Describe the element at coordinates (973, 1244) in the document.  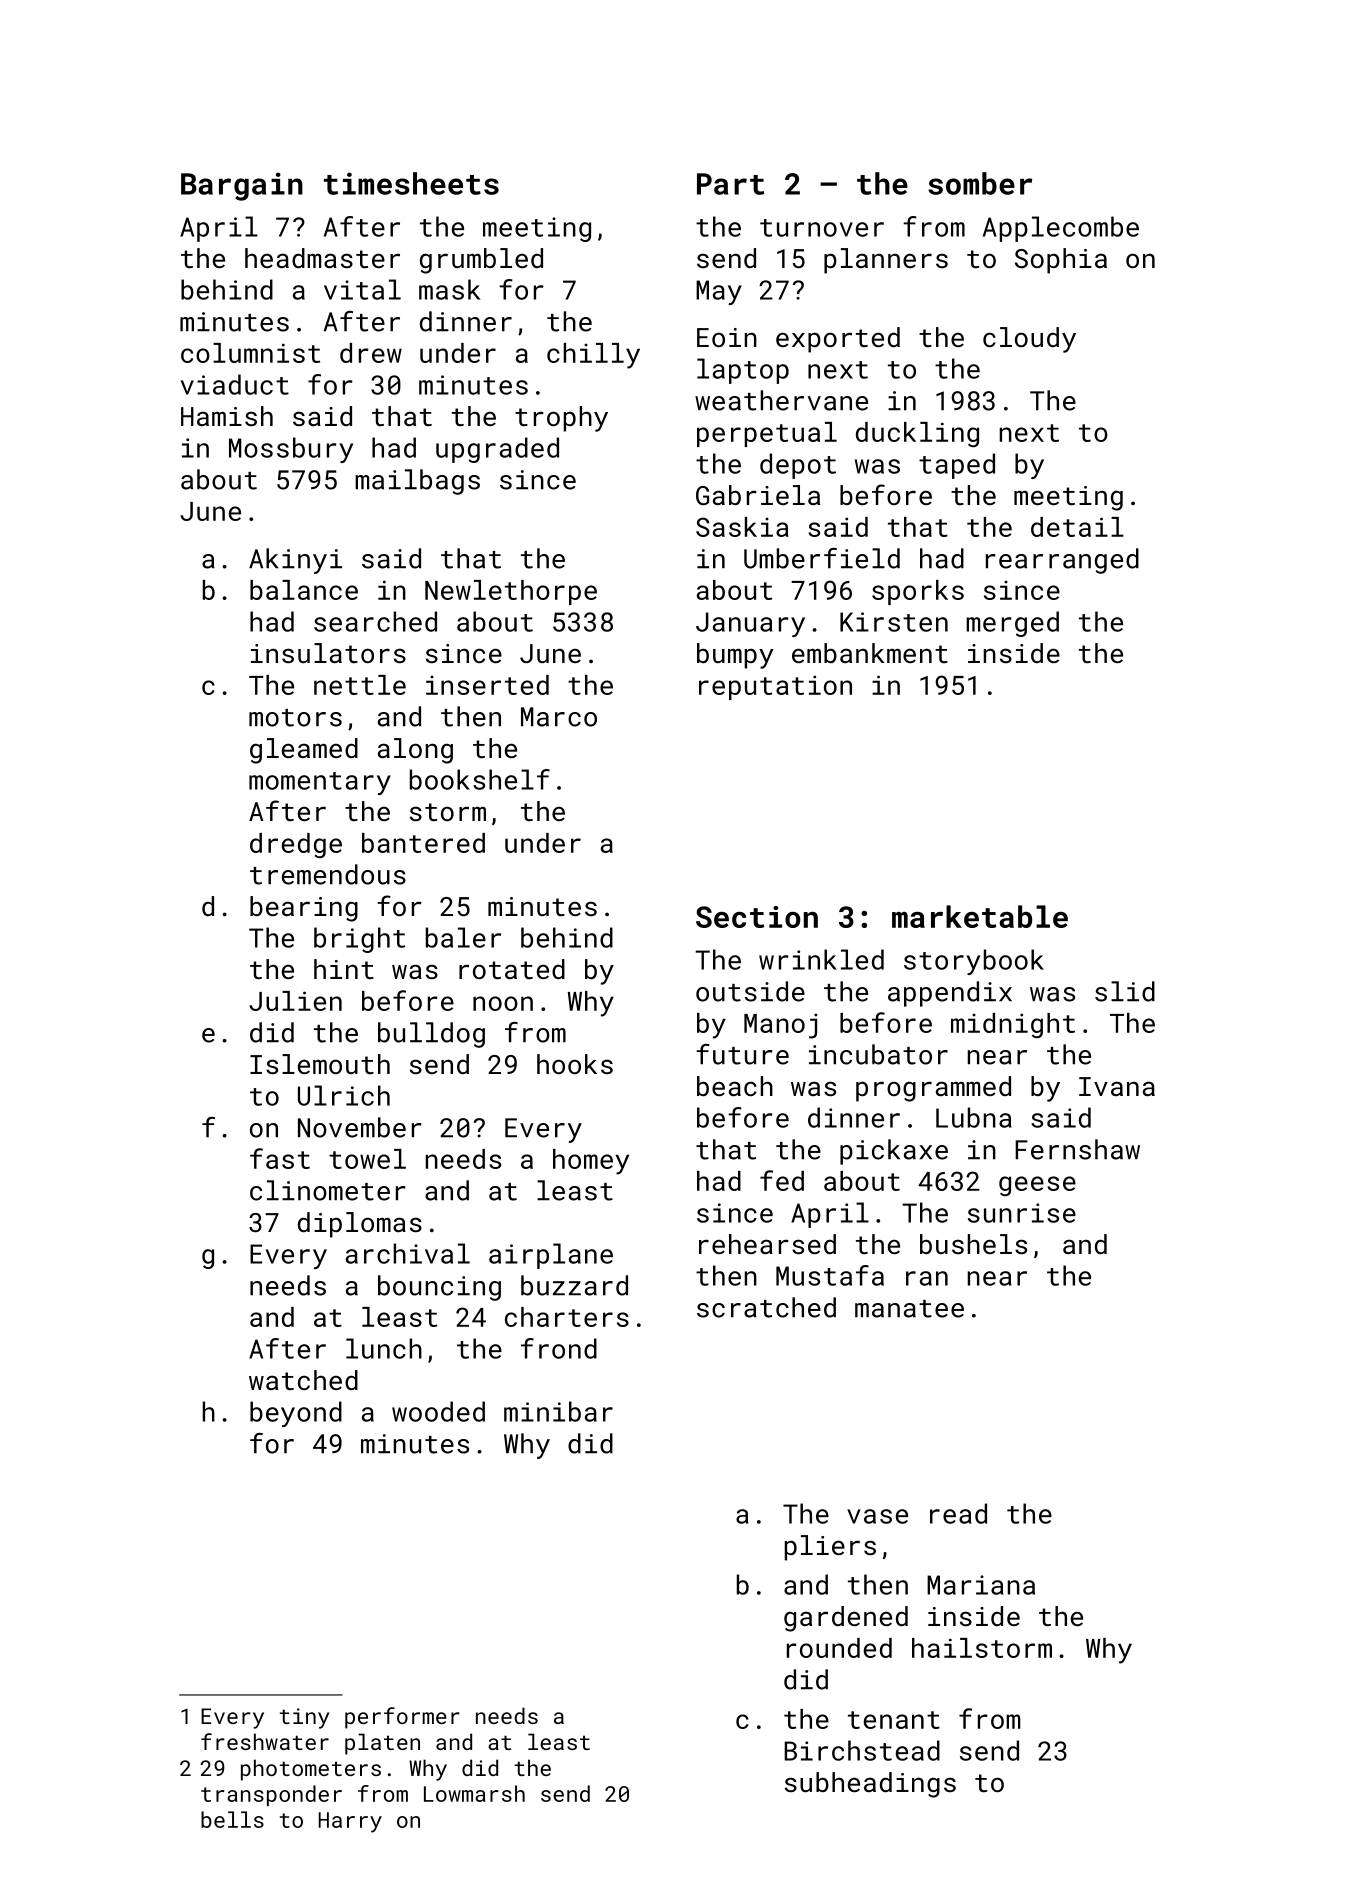
I see `bushels` at that location.
